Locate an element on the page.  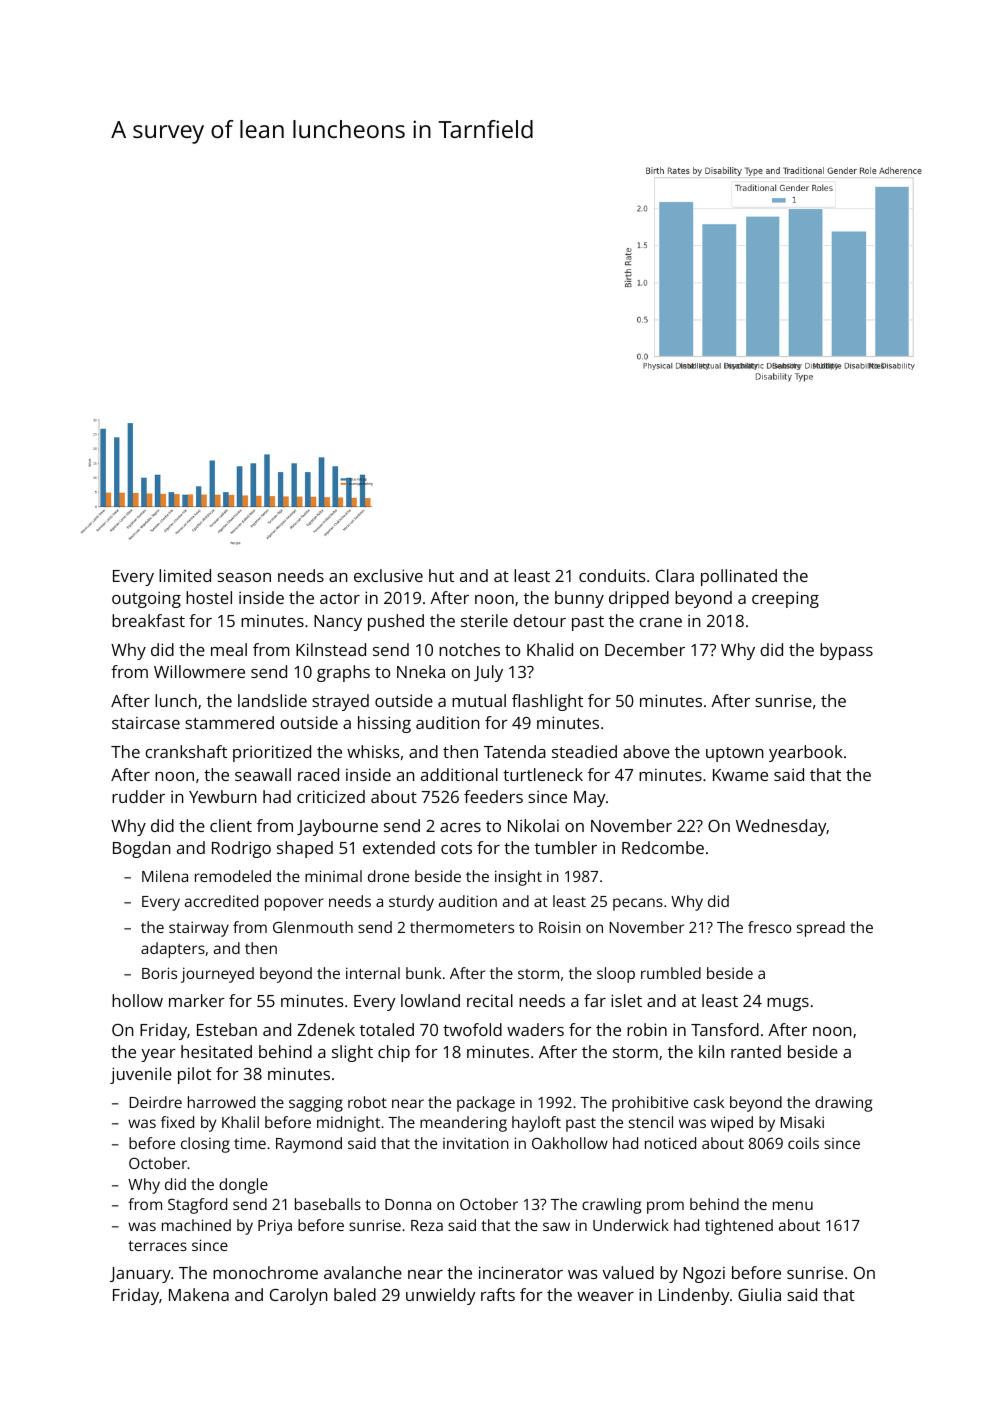
insight is located at coordinates (518, 878).
